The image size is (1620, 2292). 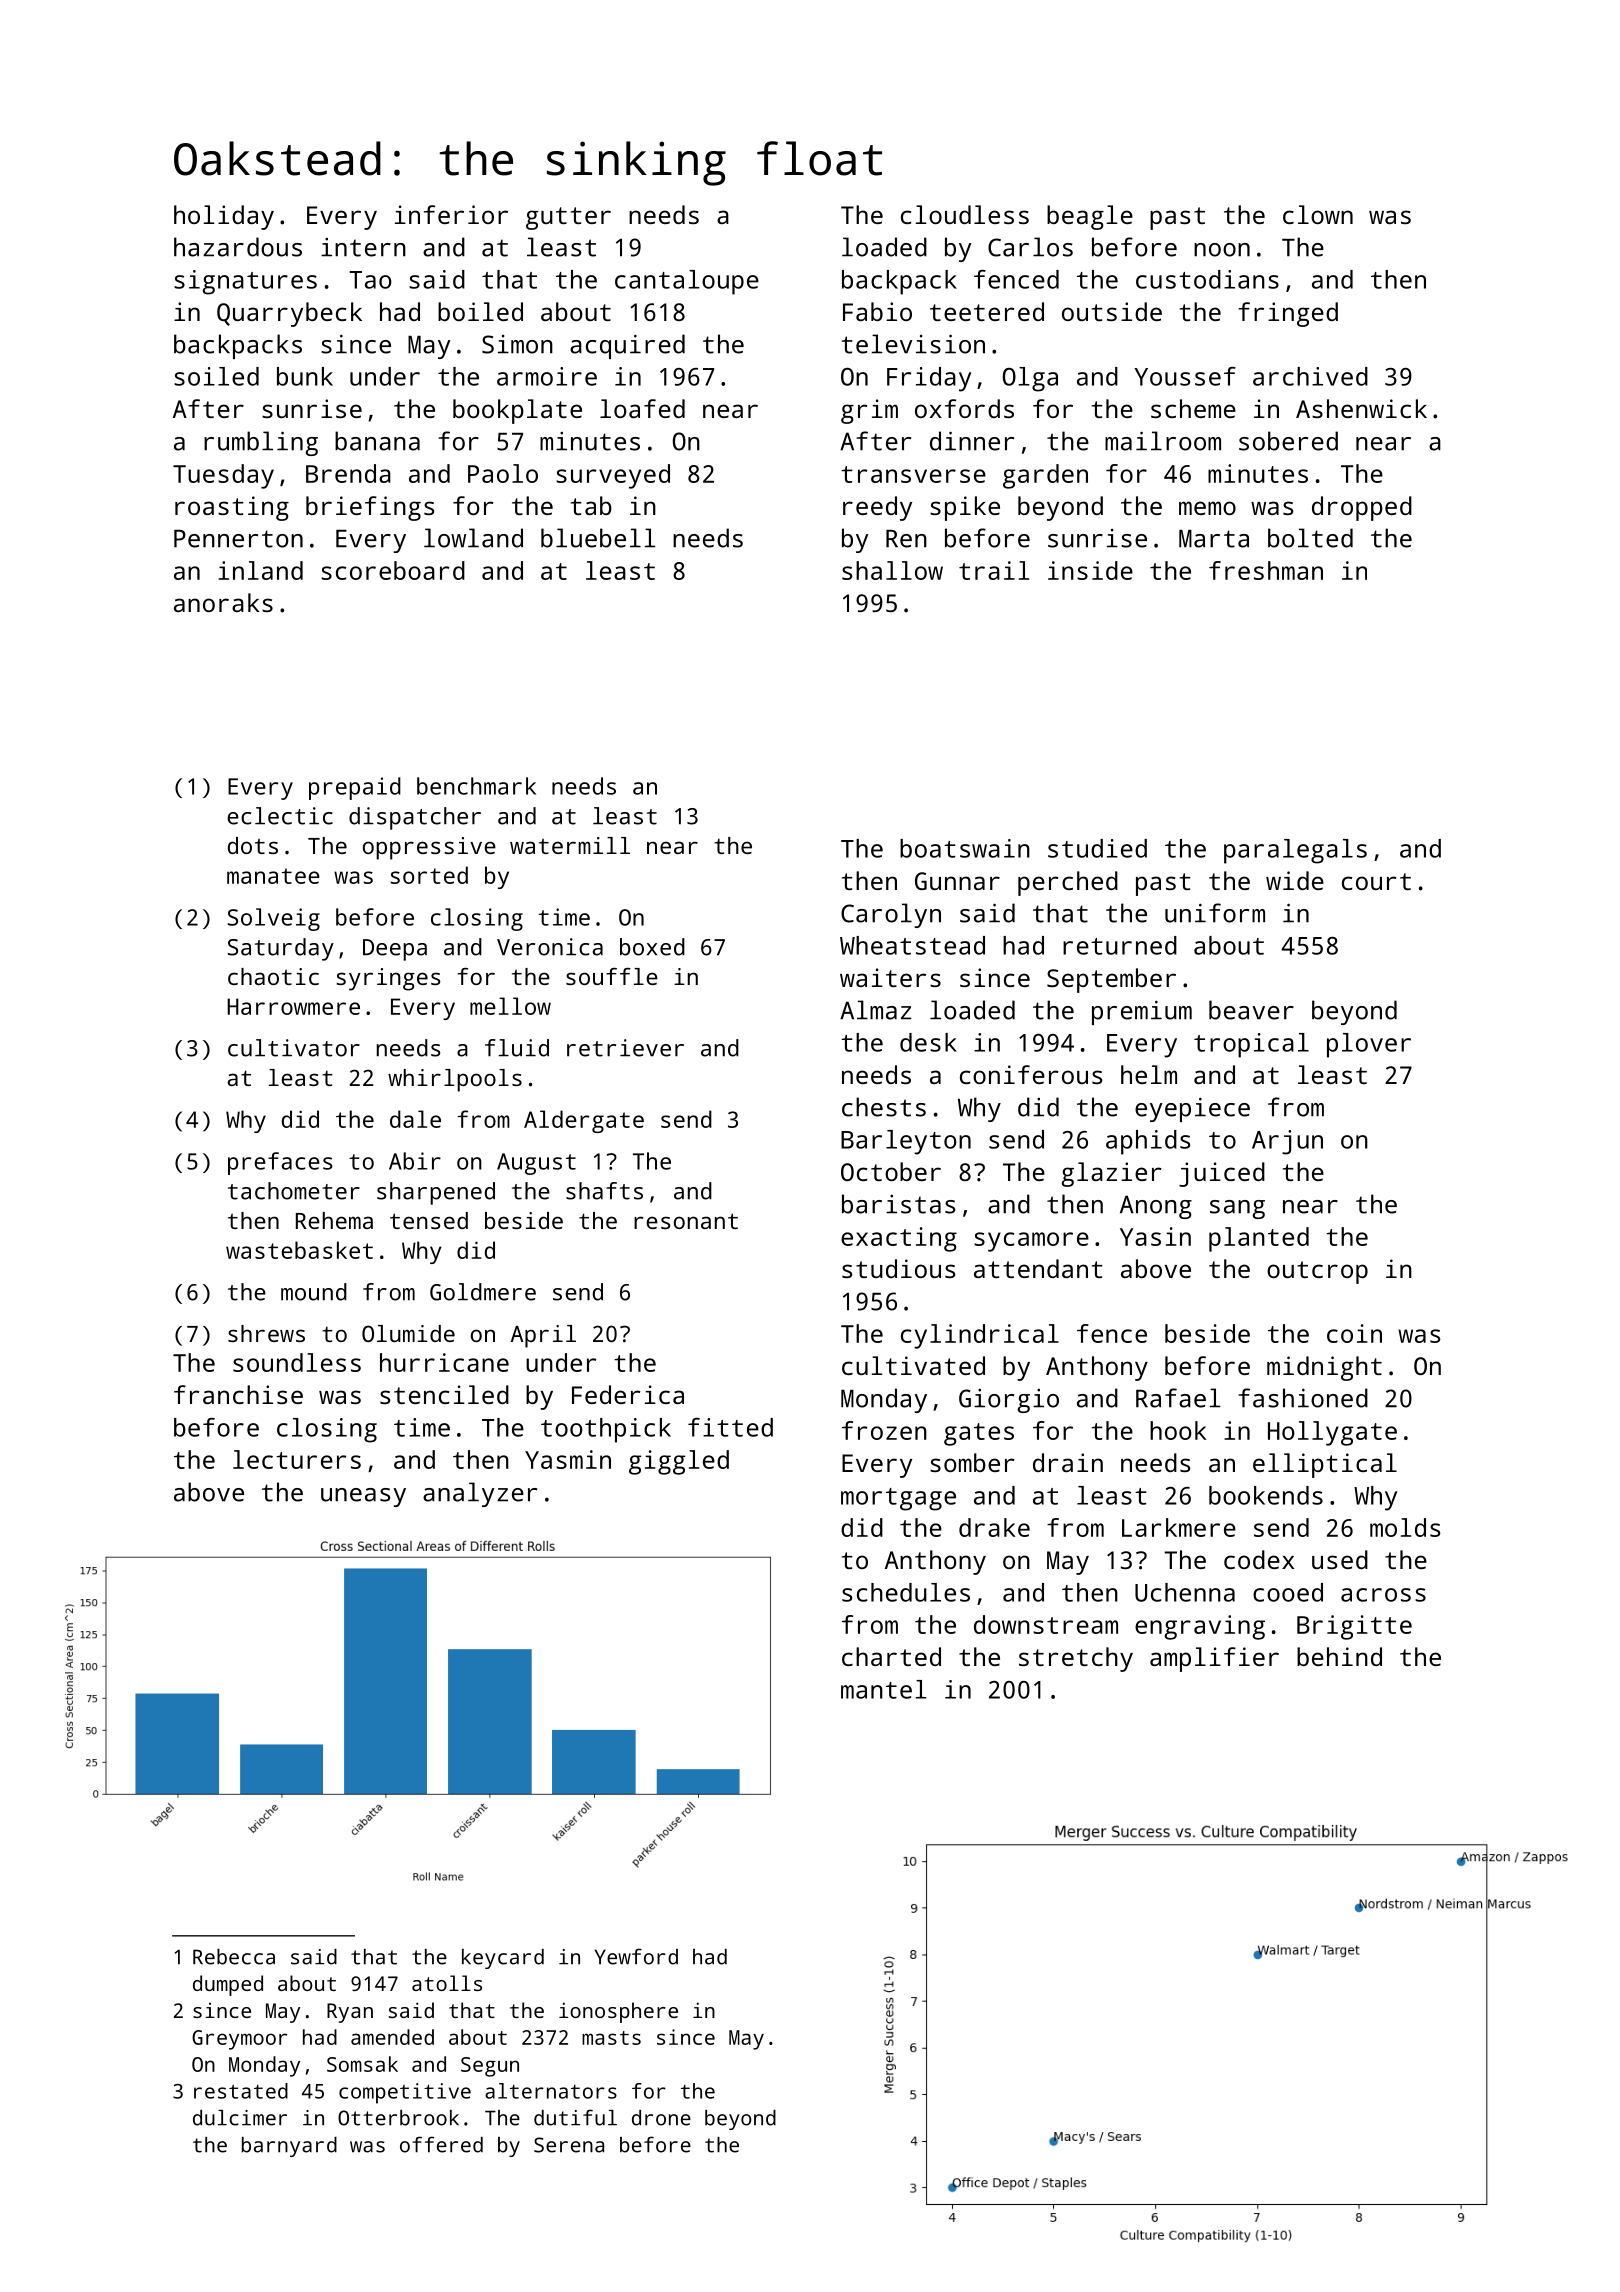 I want to click on bluebell, so click(x=598, y=538).
